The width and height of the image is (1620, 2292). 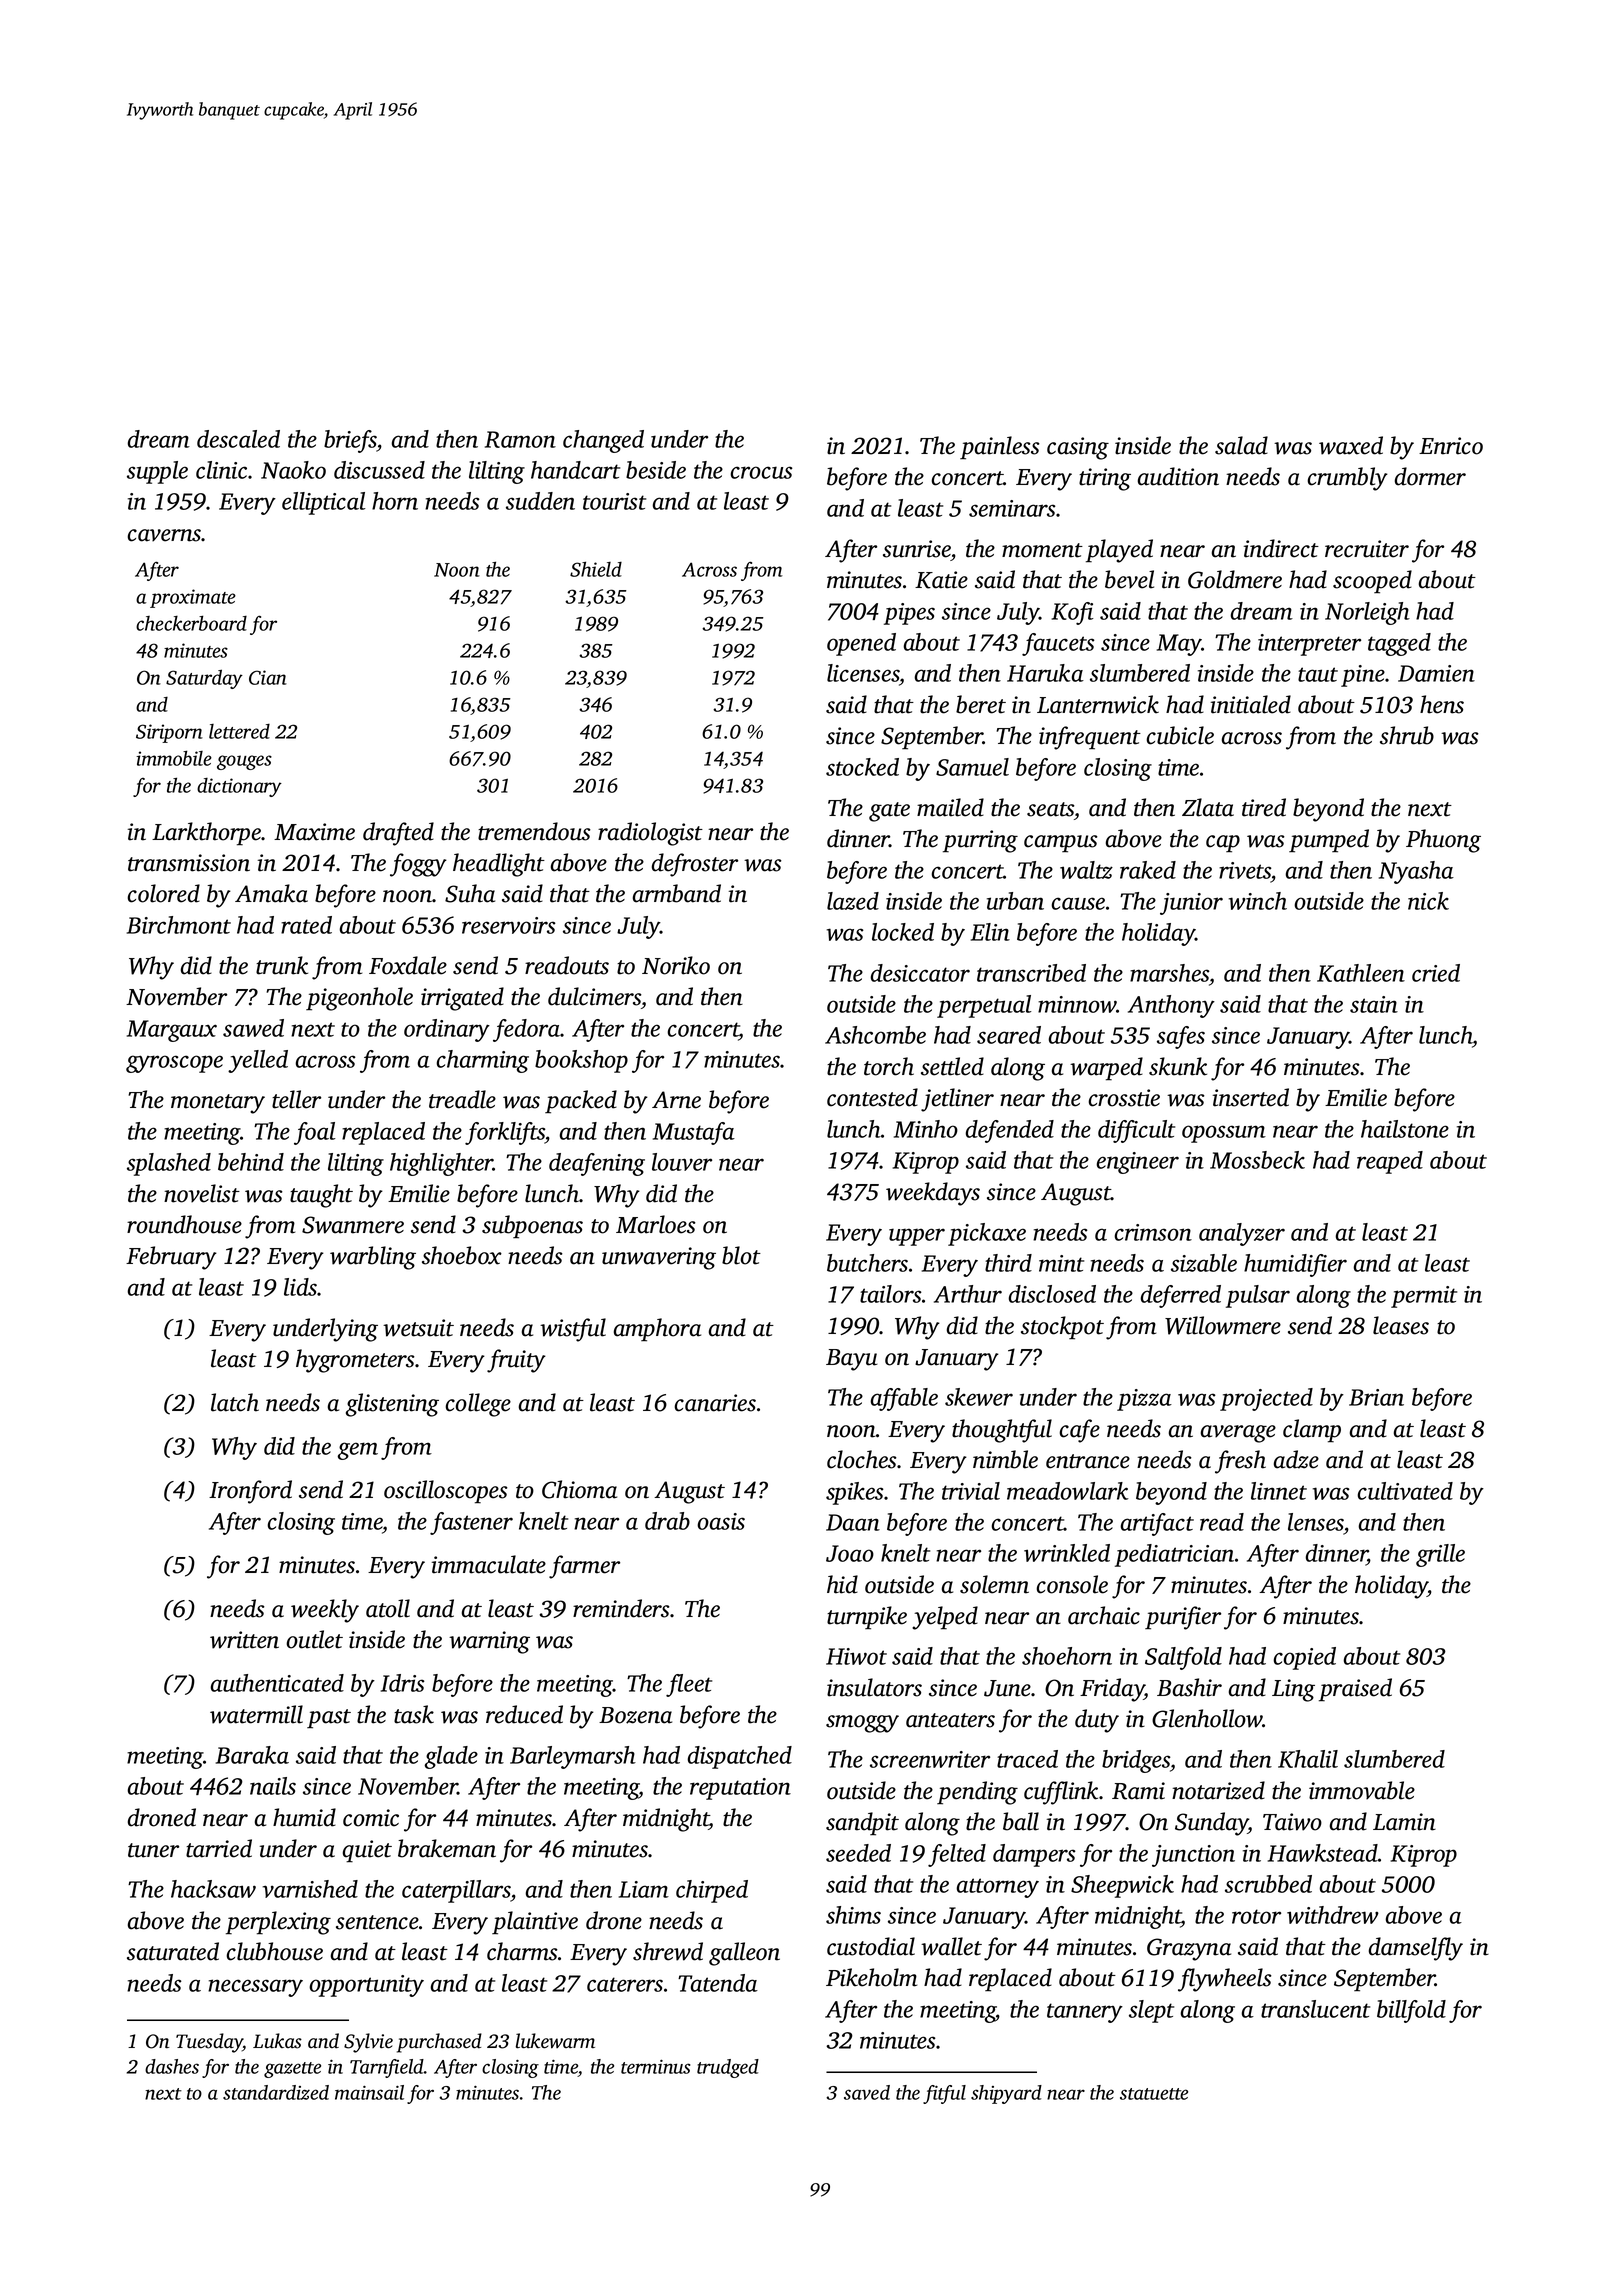 I want to click on changed, so click(x=603, y=441).
